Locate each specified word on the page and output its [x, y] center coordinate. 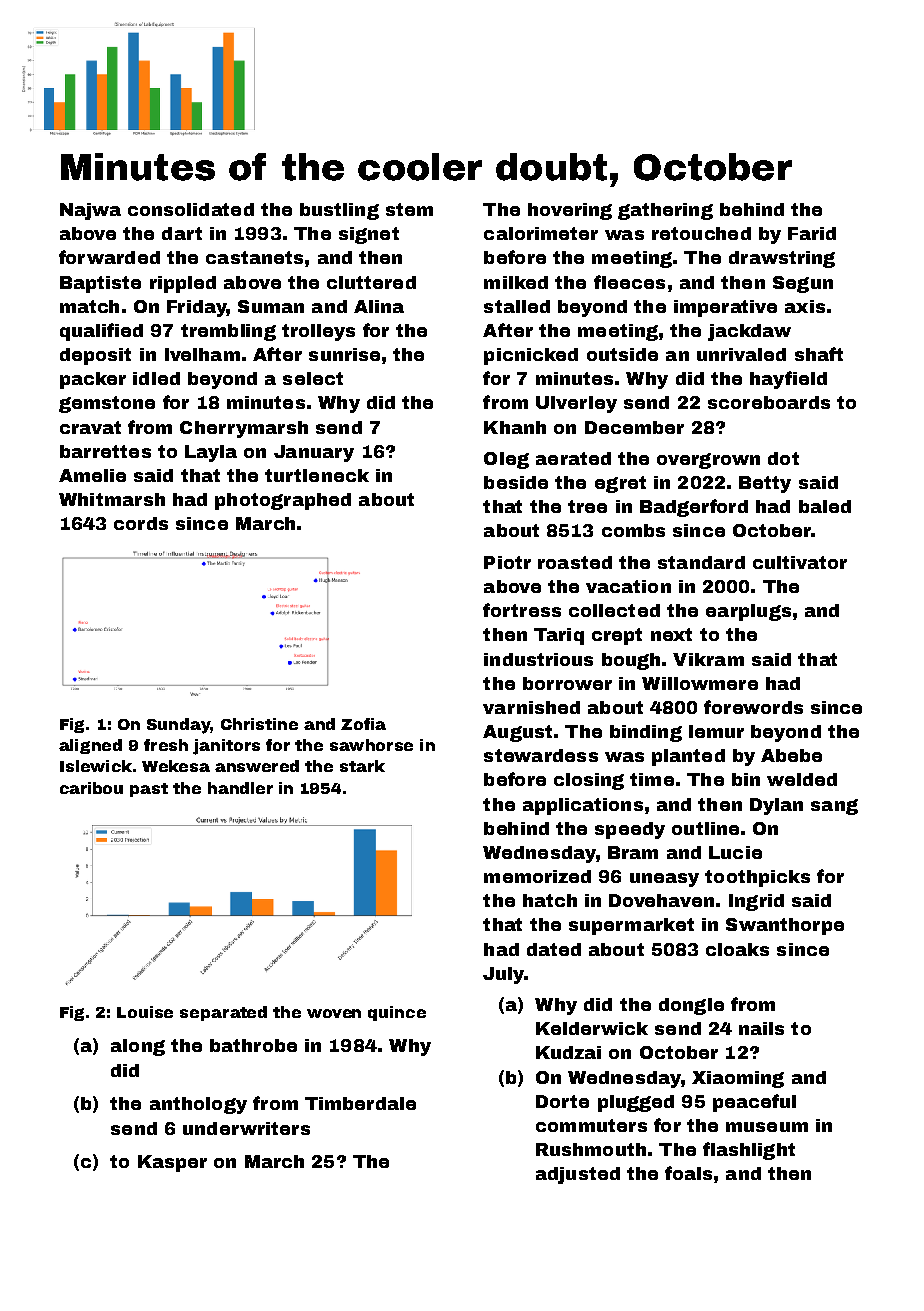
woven [334, 1013]
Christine [259, 724]
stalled [517, 306]
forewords [753, 707]
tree [587, 506]
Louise [145, 1012]
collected [614, 610]
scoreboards [769, 402]
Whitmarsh [112, 499]
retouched [701, 233]
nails [761, 1028]
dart [182, 233]
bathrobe [253, 1045]
